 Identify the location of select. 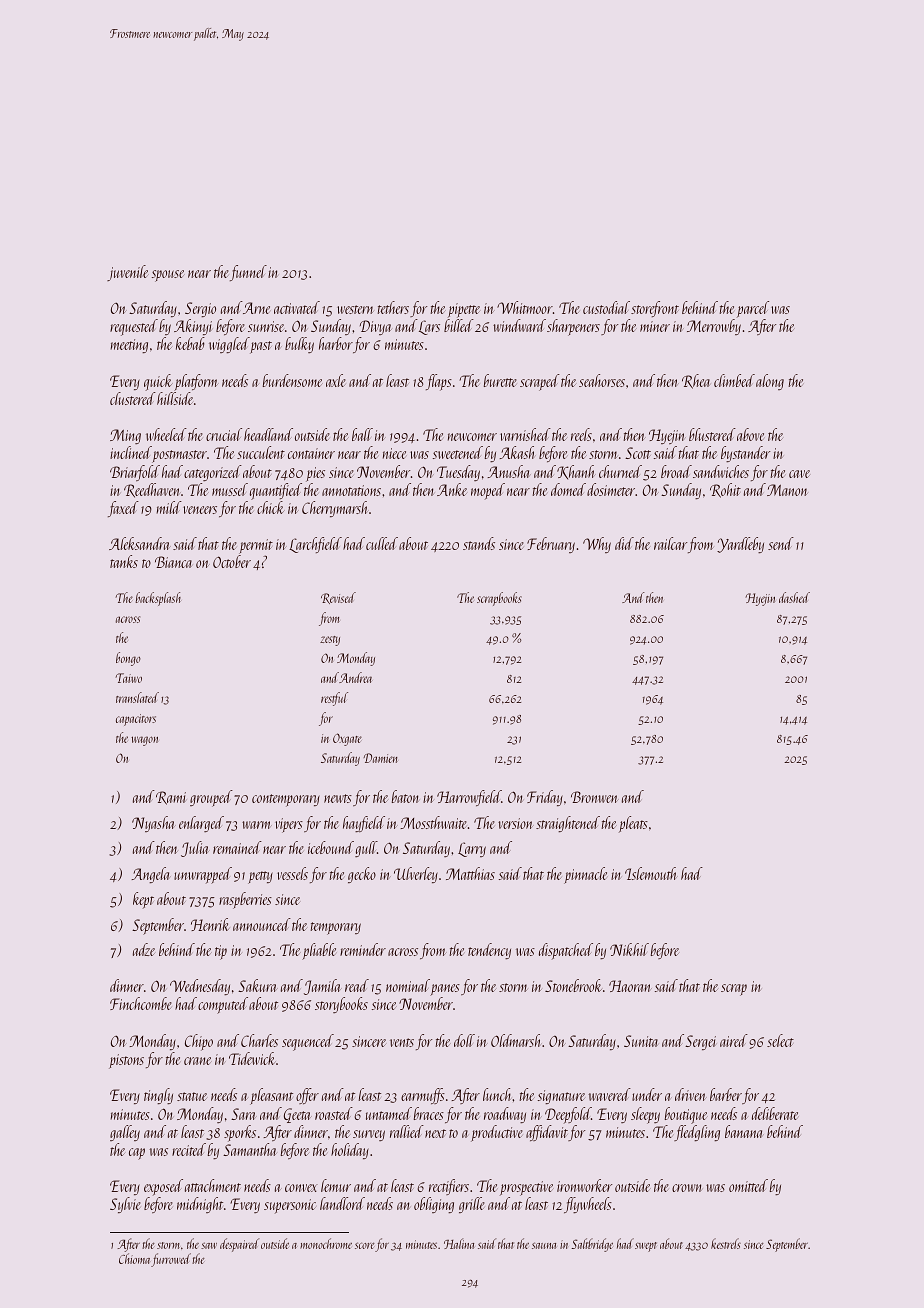
(780, 1040).
